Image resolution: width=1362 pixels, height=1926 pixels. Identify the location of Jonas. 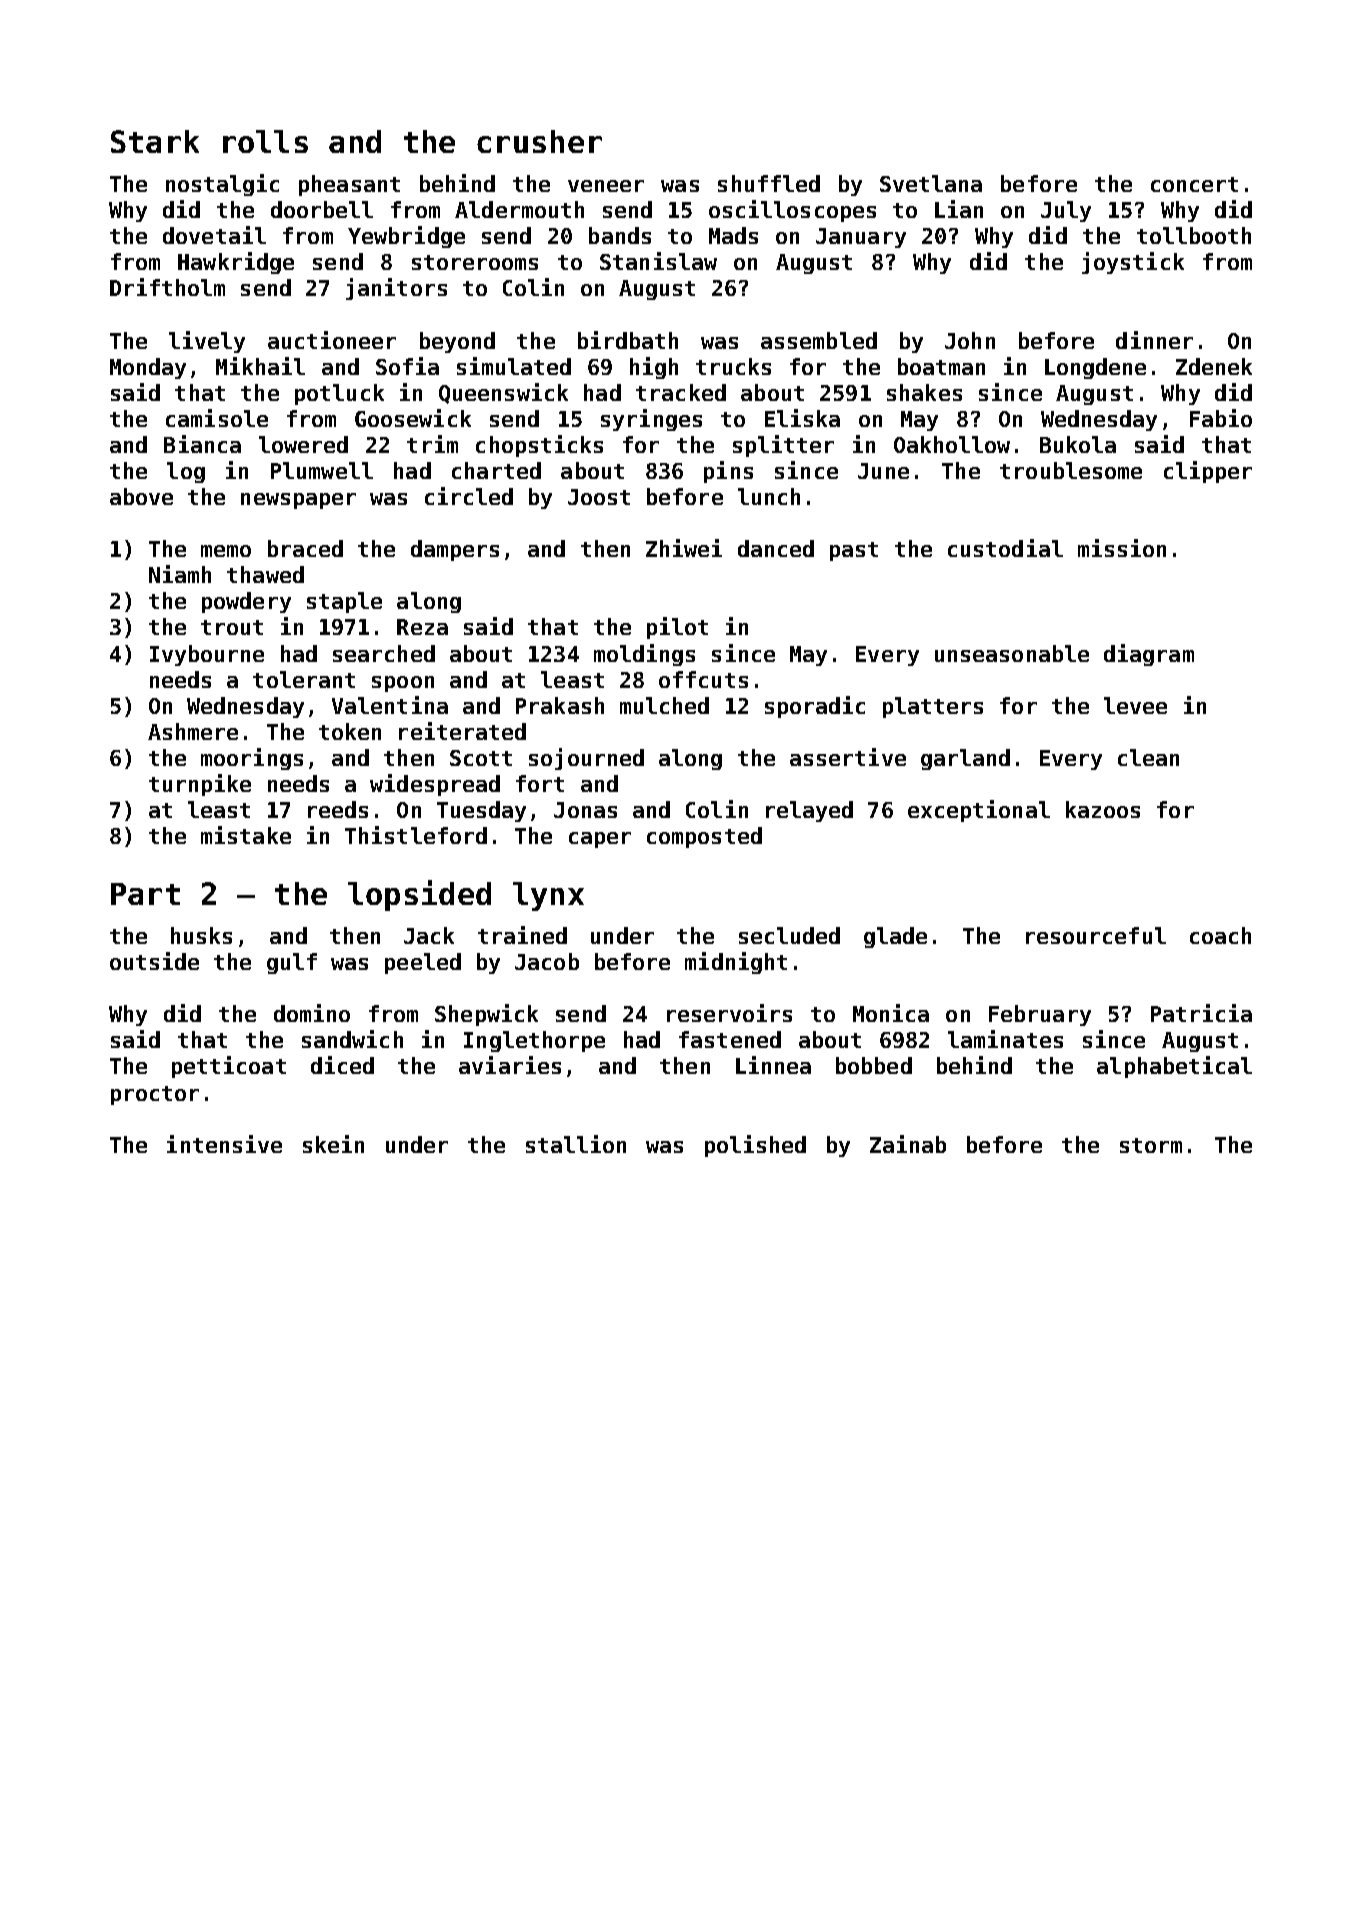
(585, 810).
